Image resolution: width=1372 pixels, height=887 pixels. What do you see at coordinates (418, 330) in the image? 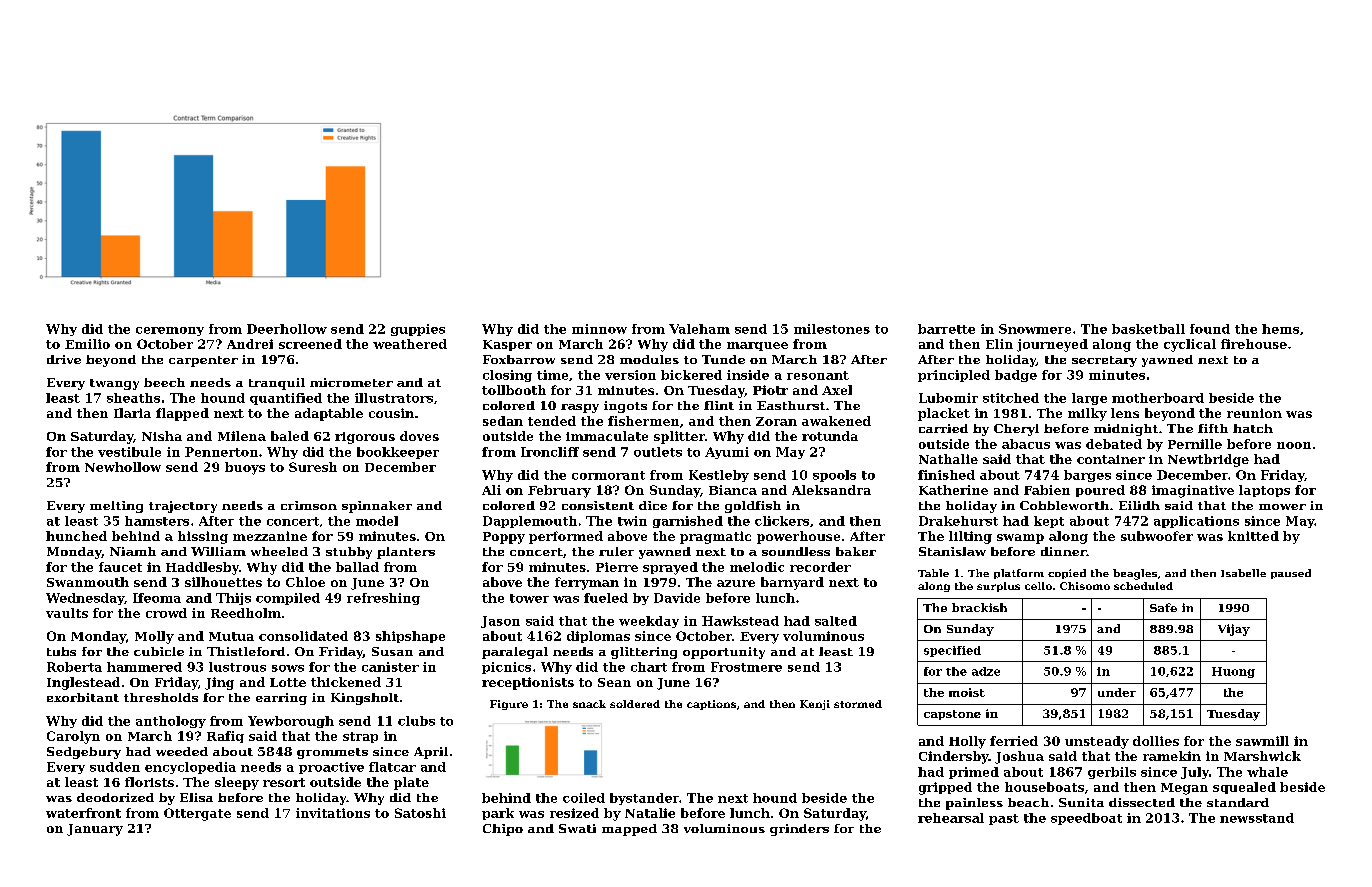
I see `guppies` at bounding box center [418, 330].
